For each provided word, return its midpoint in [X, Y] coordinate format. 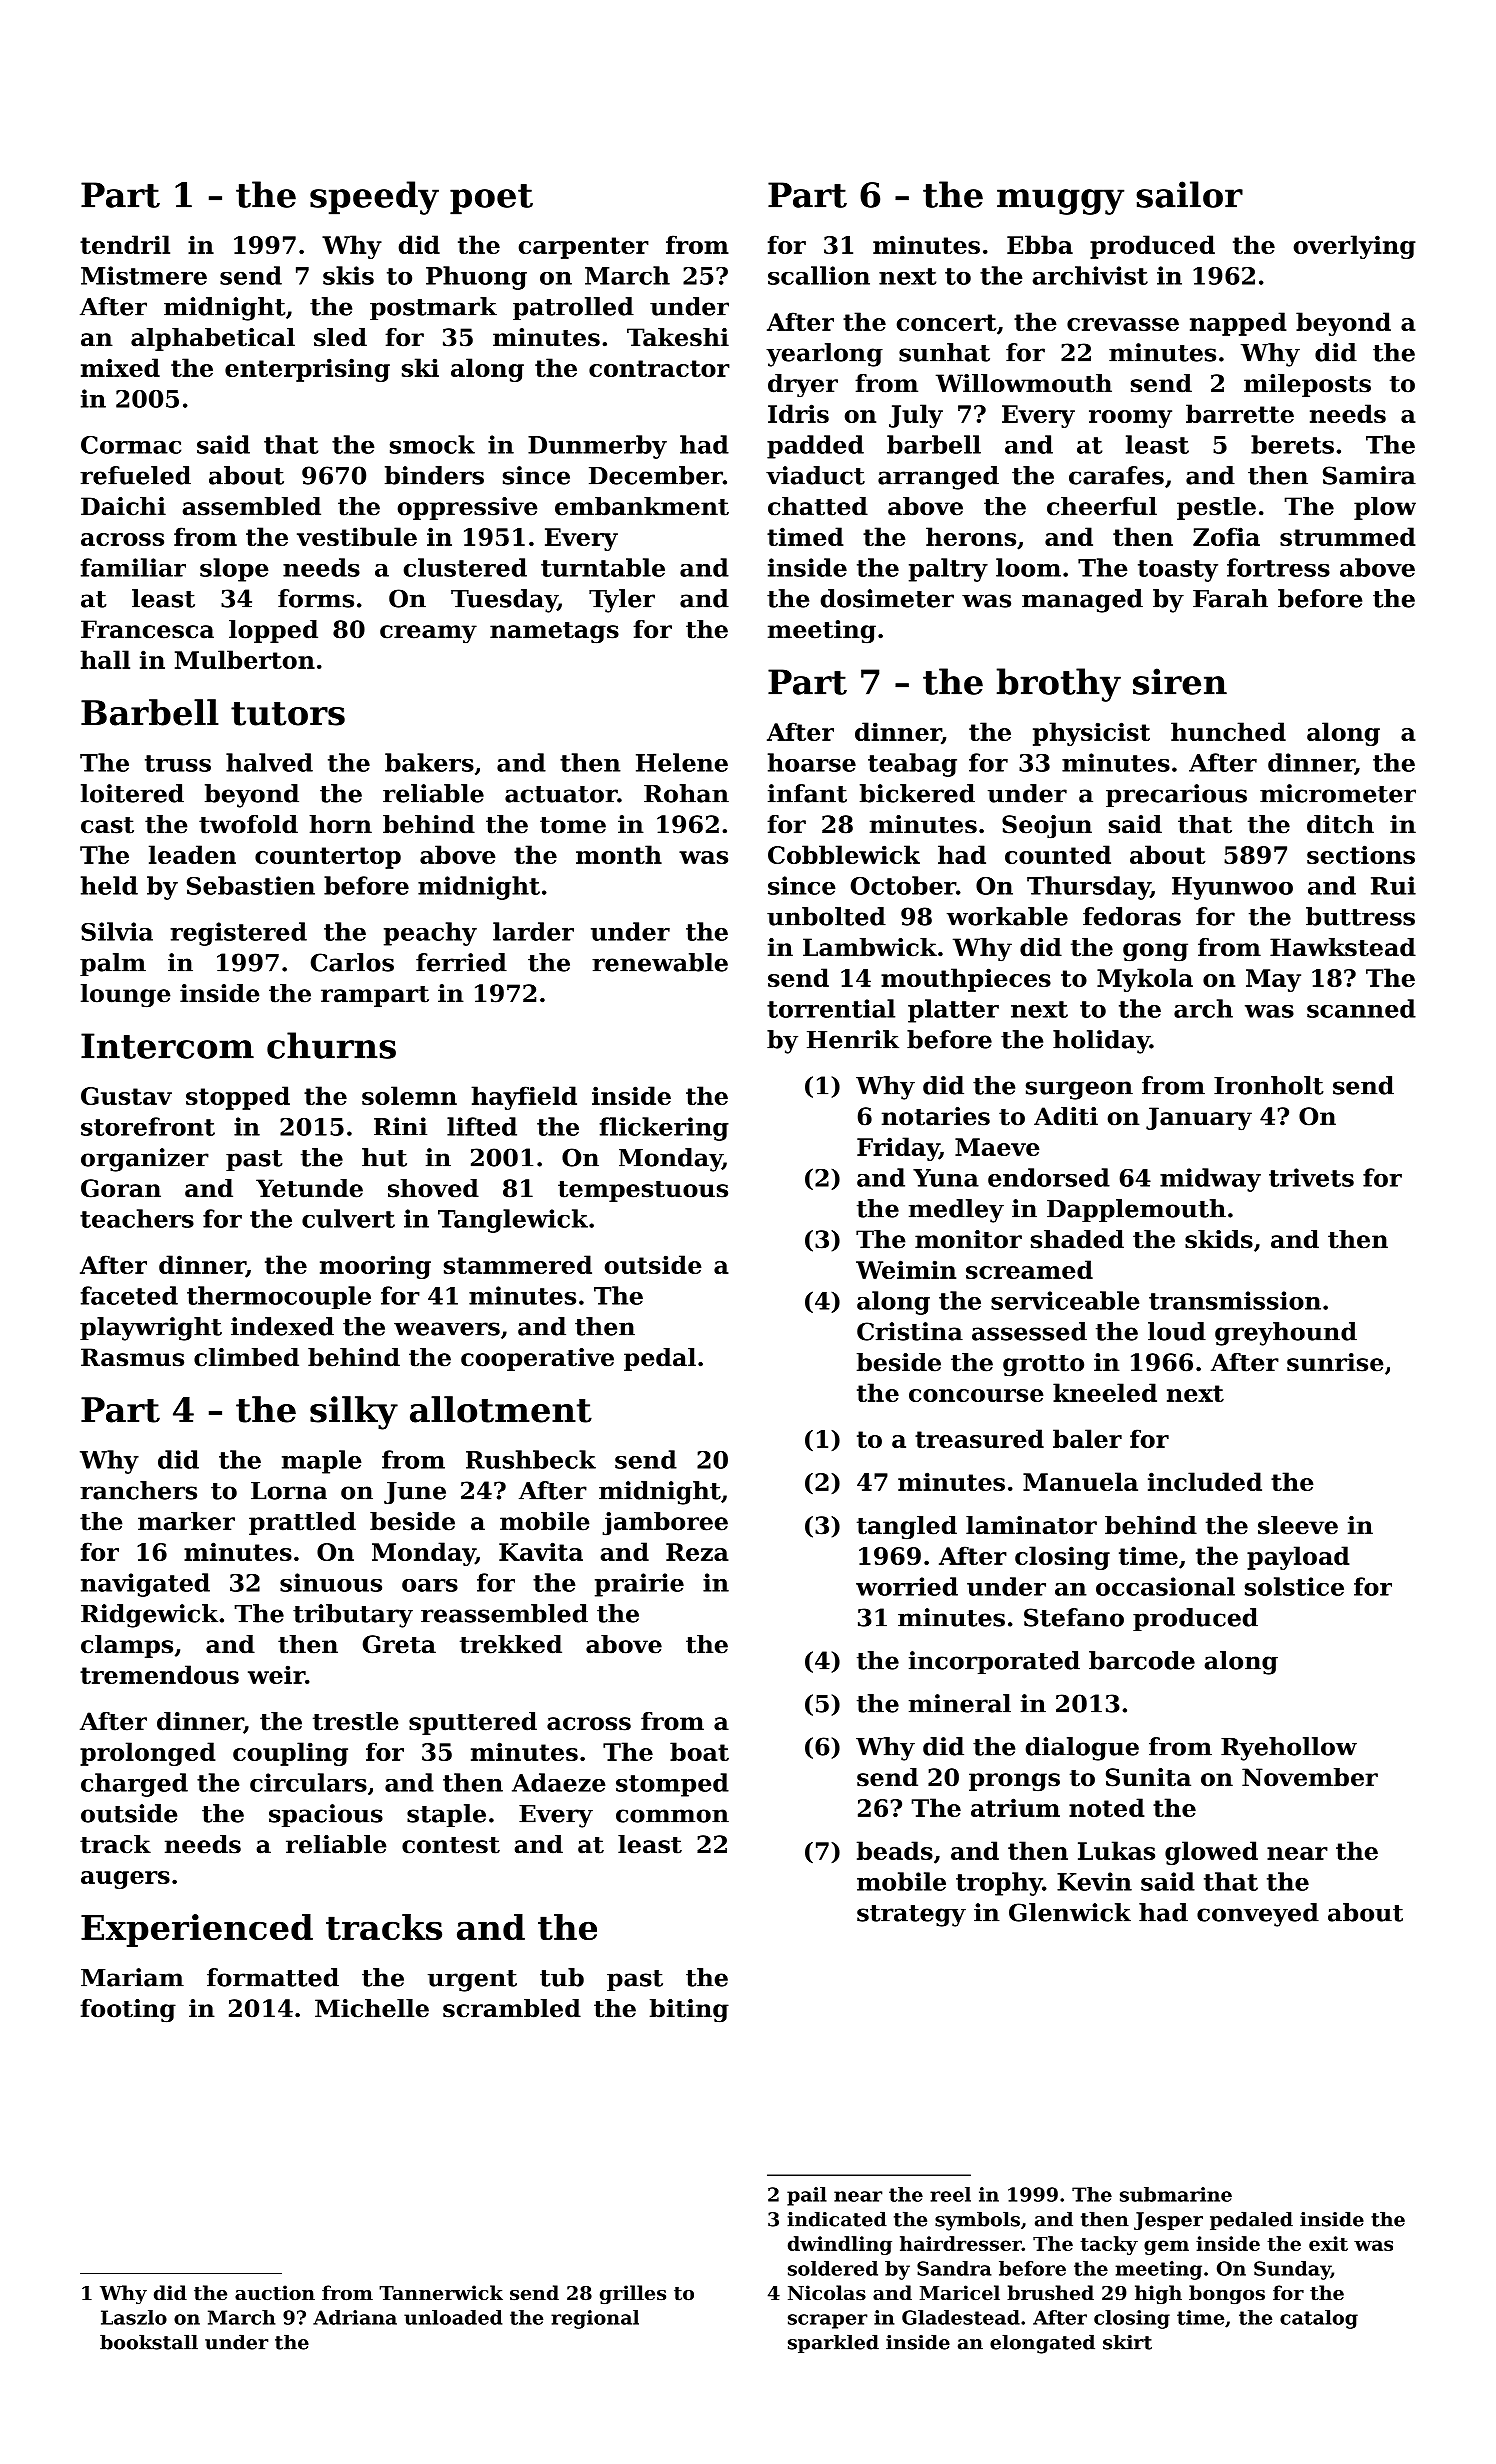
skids [1219, 1239]
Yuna [946, 1178]
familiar [133, 567]
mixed [120, 367]
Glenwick [1070, 1912]
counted [1058, 854]
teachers [137, 1218]
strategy [911, 1916]
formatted [273, 1977]
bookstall [149, 2342]
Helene [682, 762]
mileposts [1307, 385]
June [415, 1493]
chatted [818, 506]
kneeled [1105, 1392]
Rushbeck [531, 1459]
